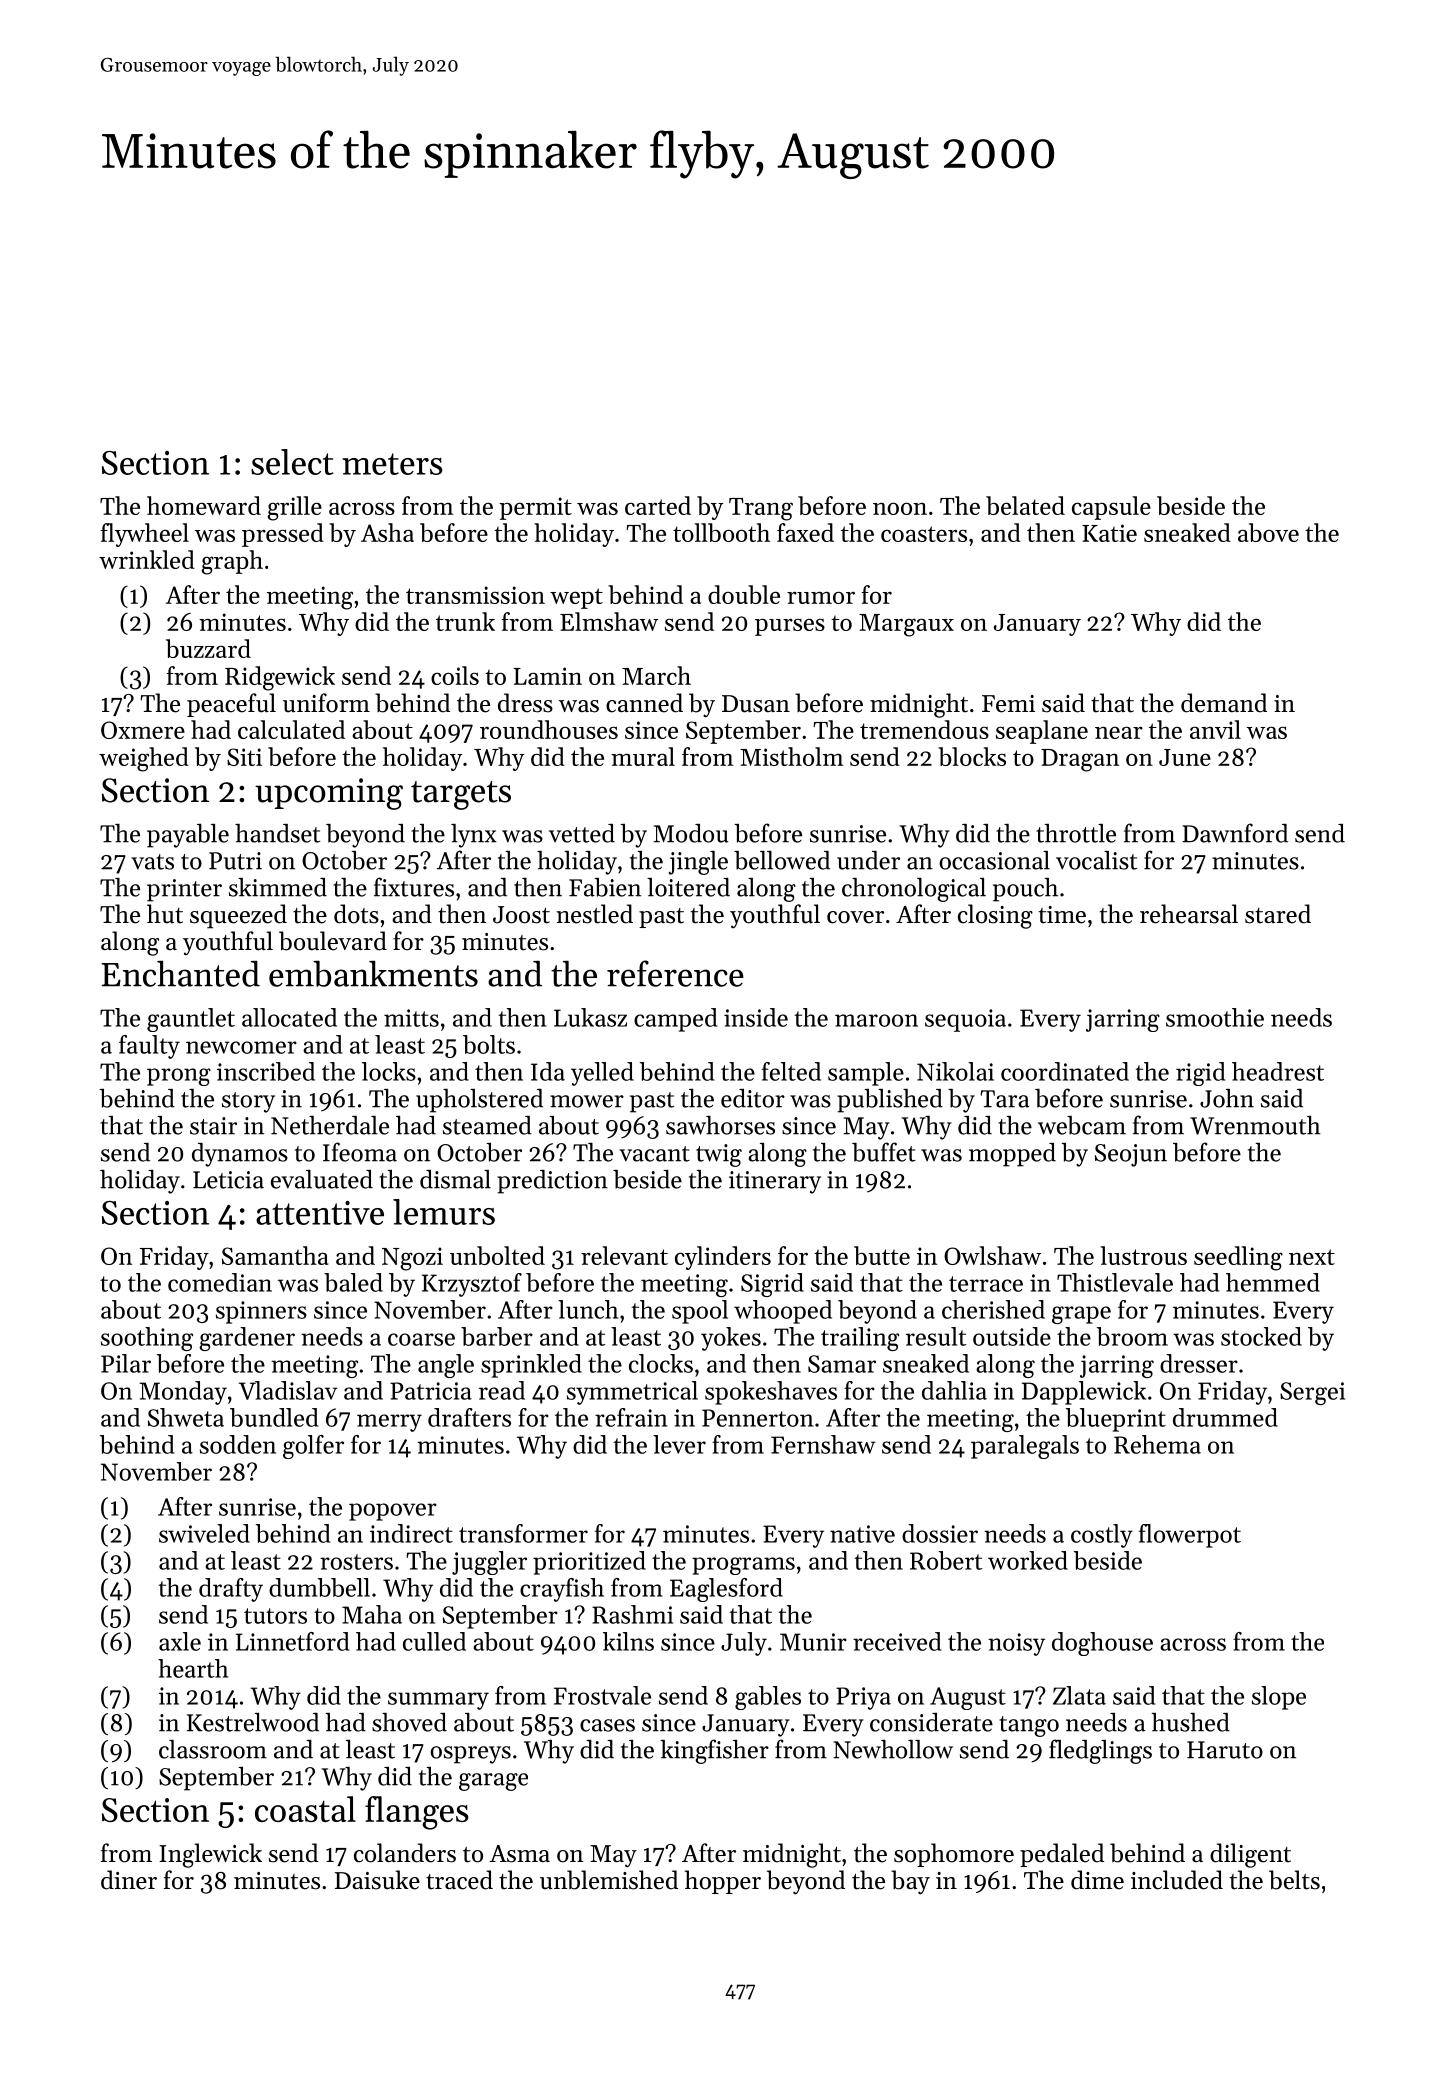 This screenshot has width=1450, height=2100. What do you see at coordinates (455, 1179) in the screenshot?
I see `dismal` at bounding box center [455, 1179].
